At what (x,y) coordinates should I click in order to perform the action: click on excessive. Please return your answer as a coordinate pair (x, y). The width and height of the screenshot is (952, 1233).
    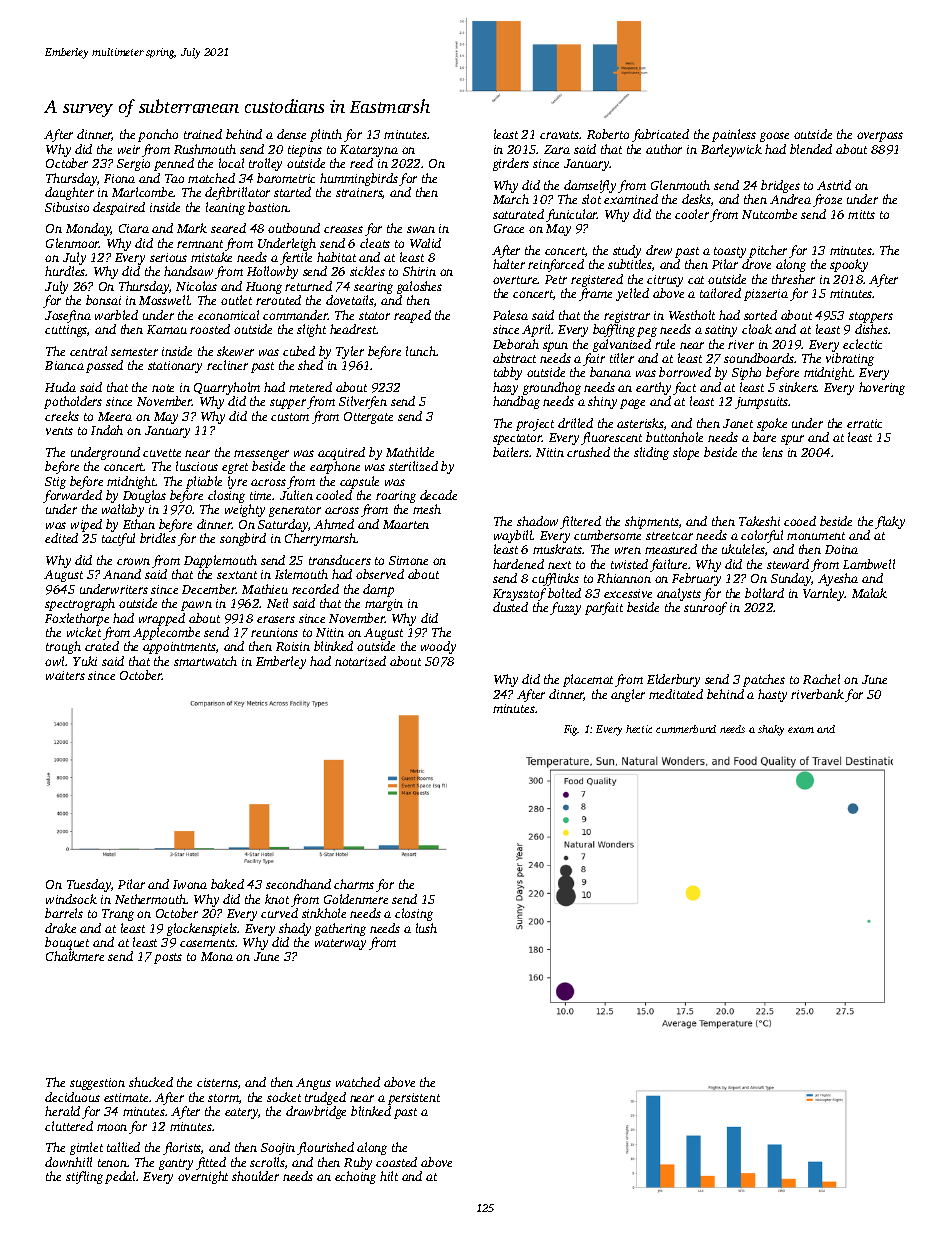
    Looking at the image, I should click on (628, 593).
